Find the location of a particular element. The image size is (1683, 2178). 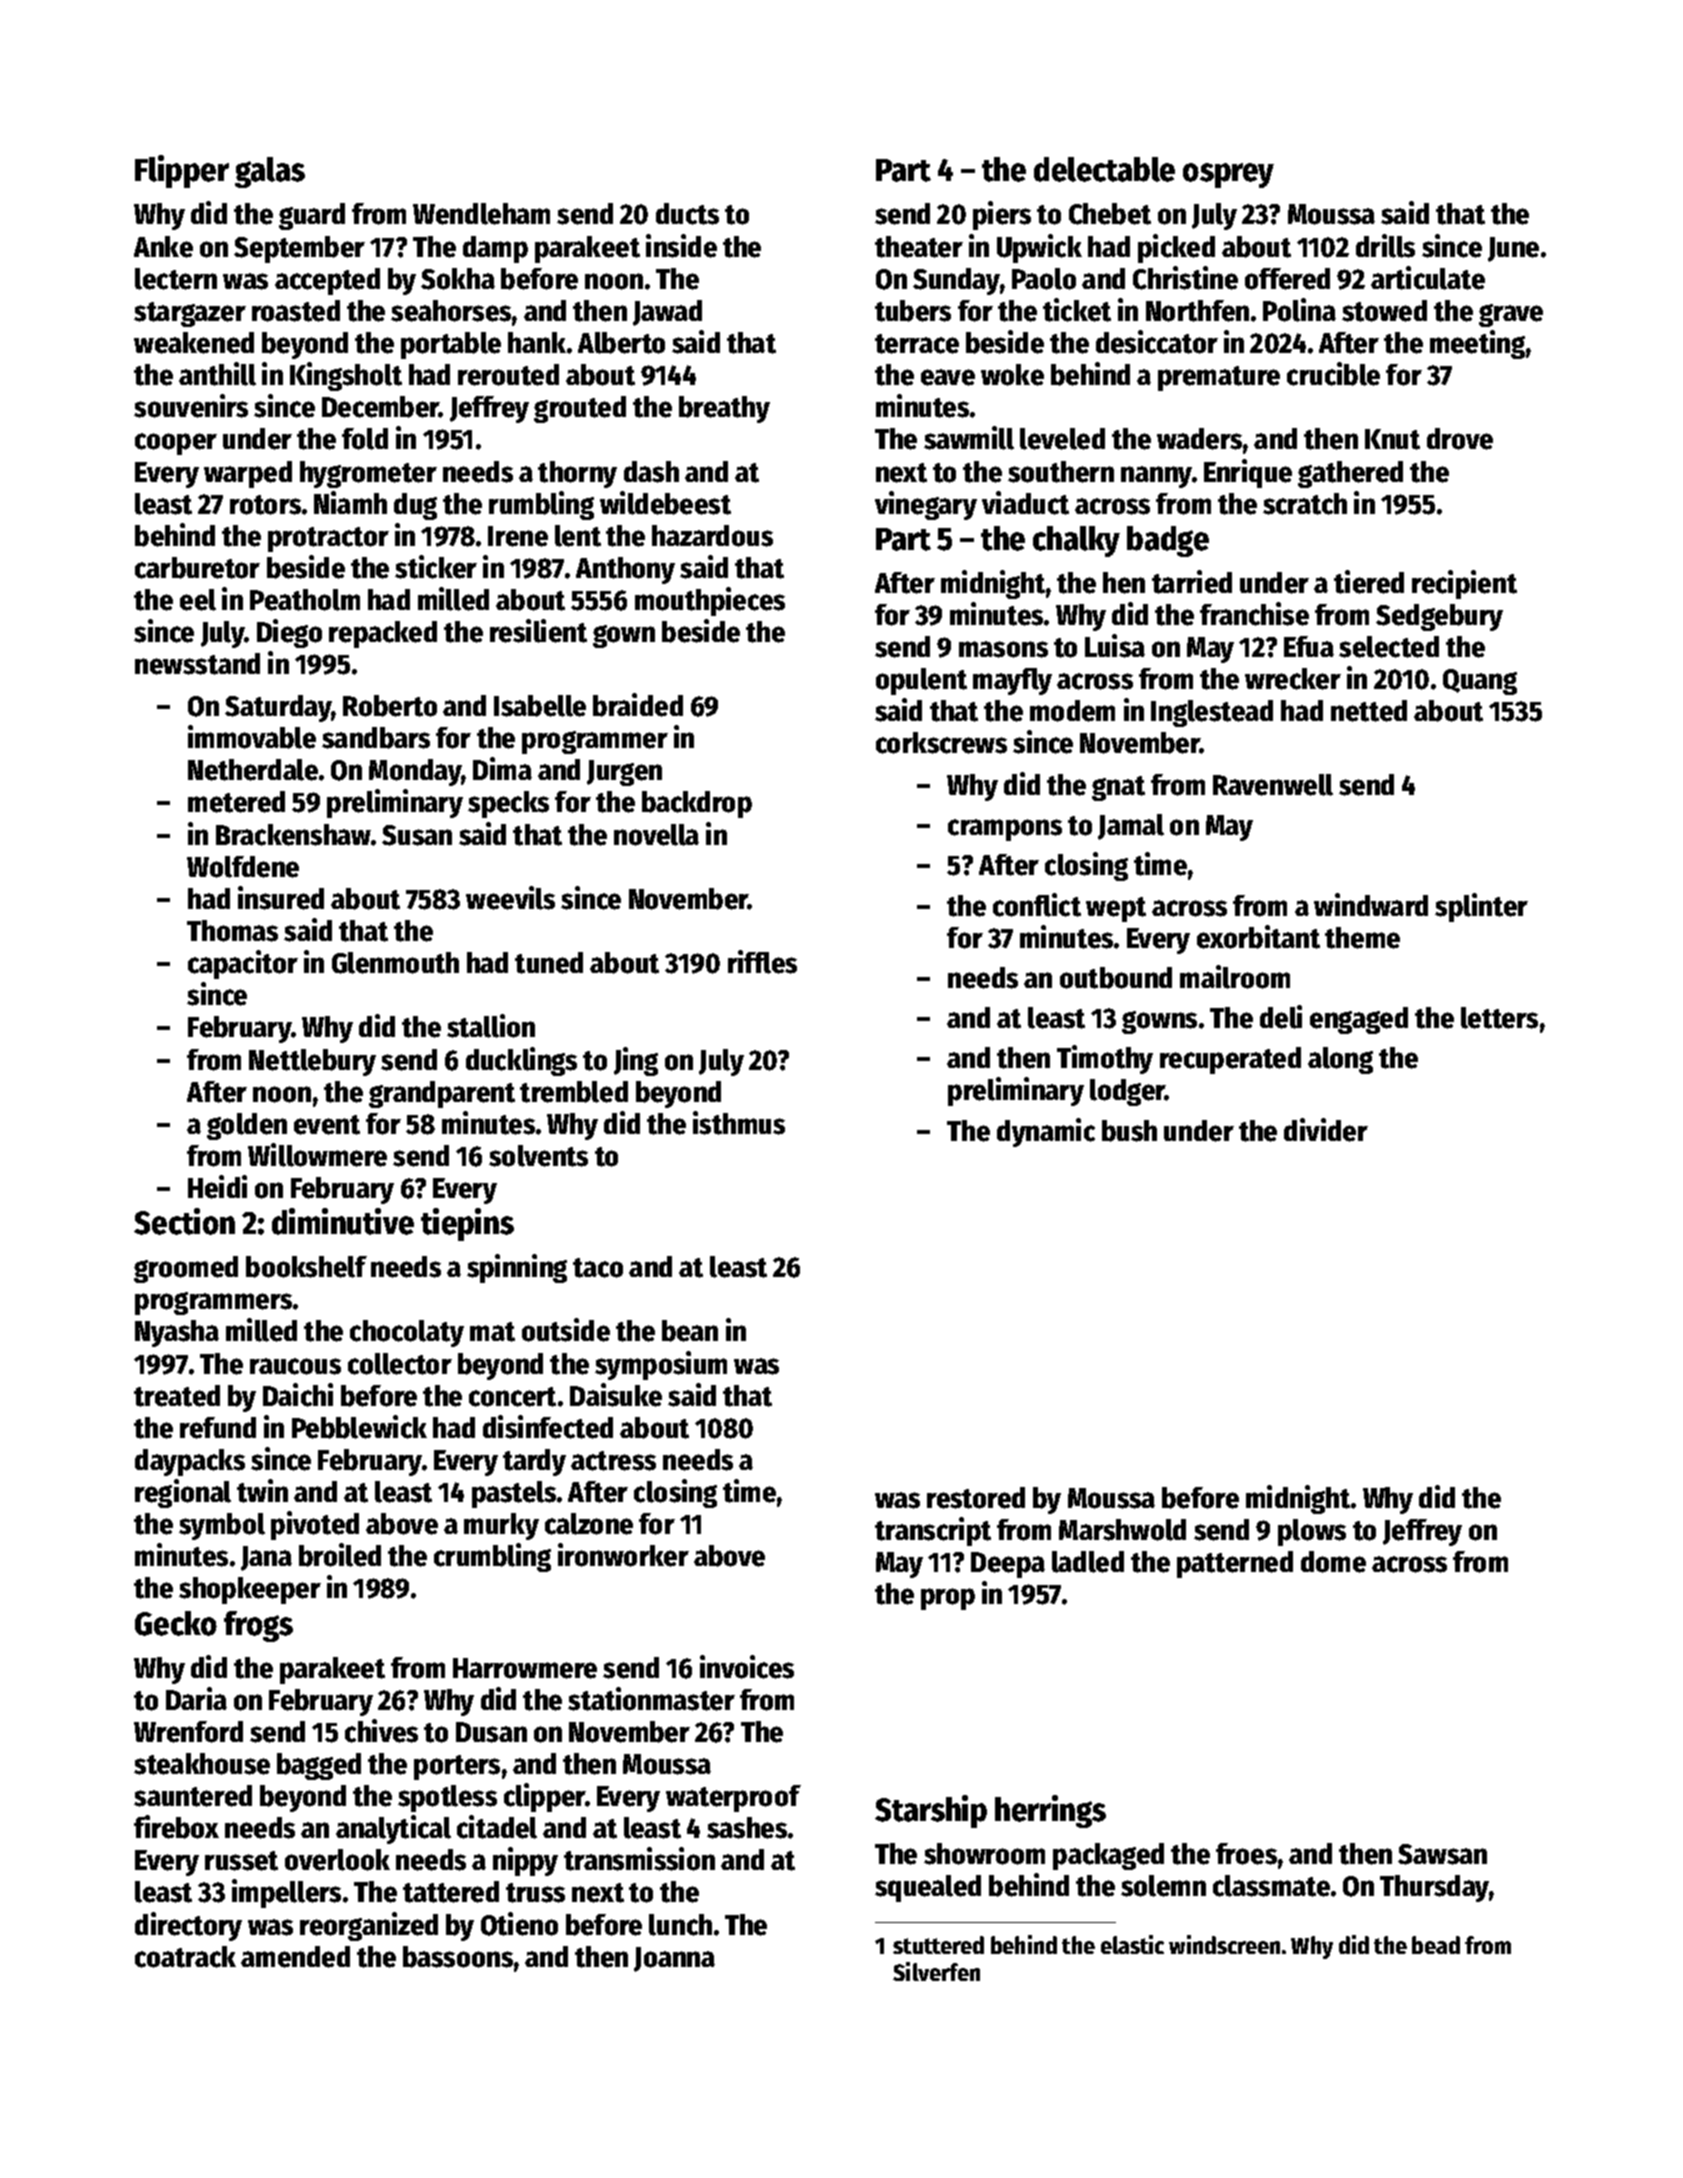

delectable is located at coordinates (1104, 169).
